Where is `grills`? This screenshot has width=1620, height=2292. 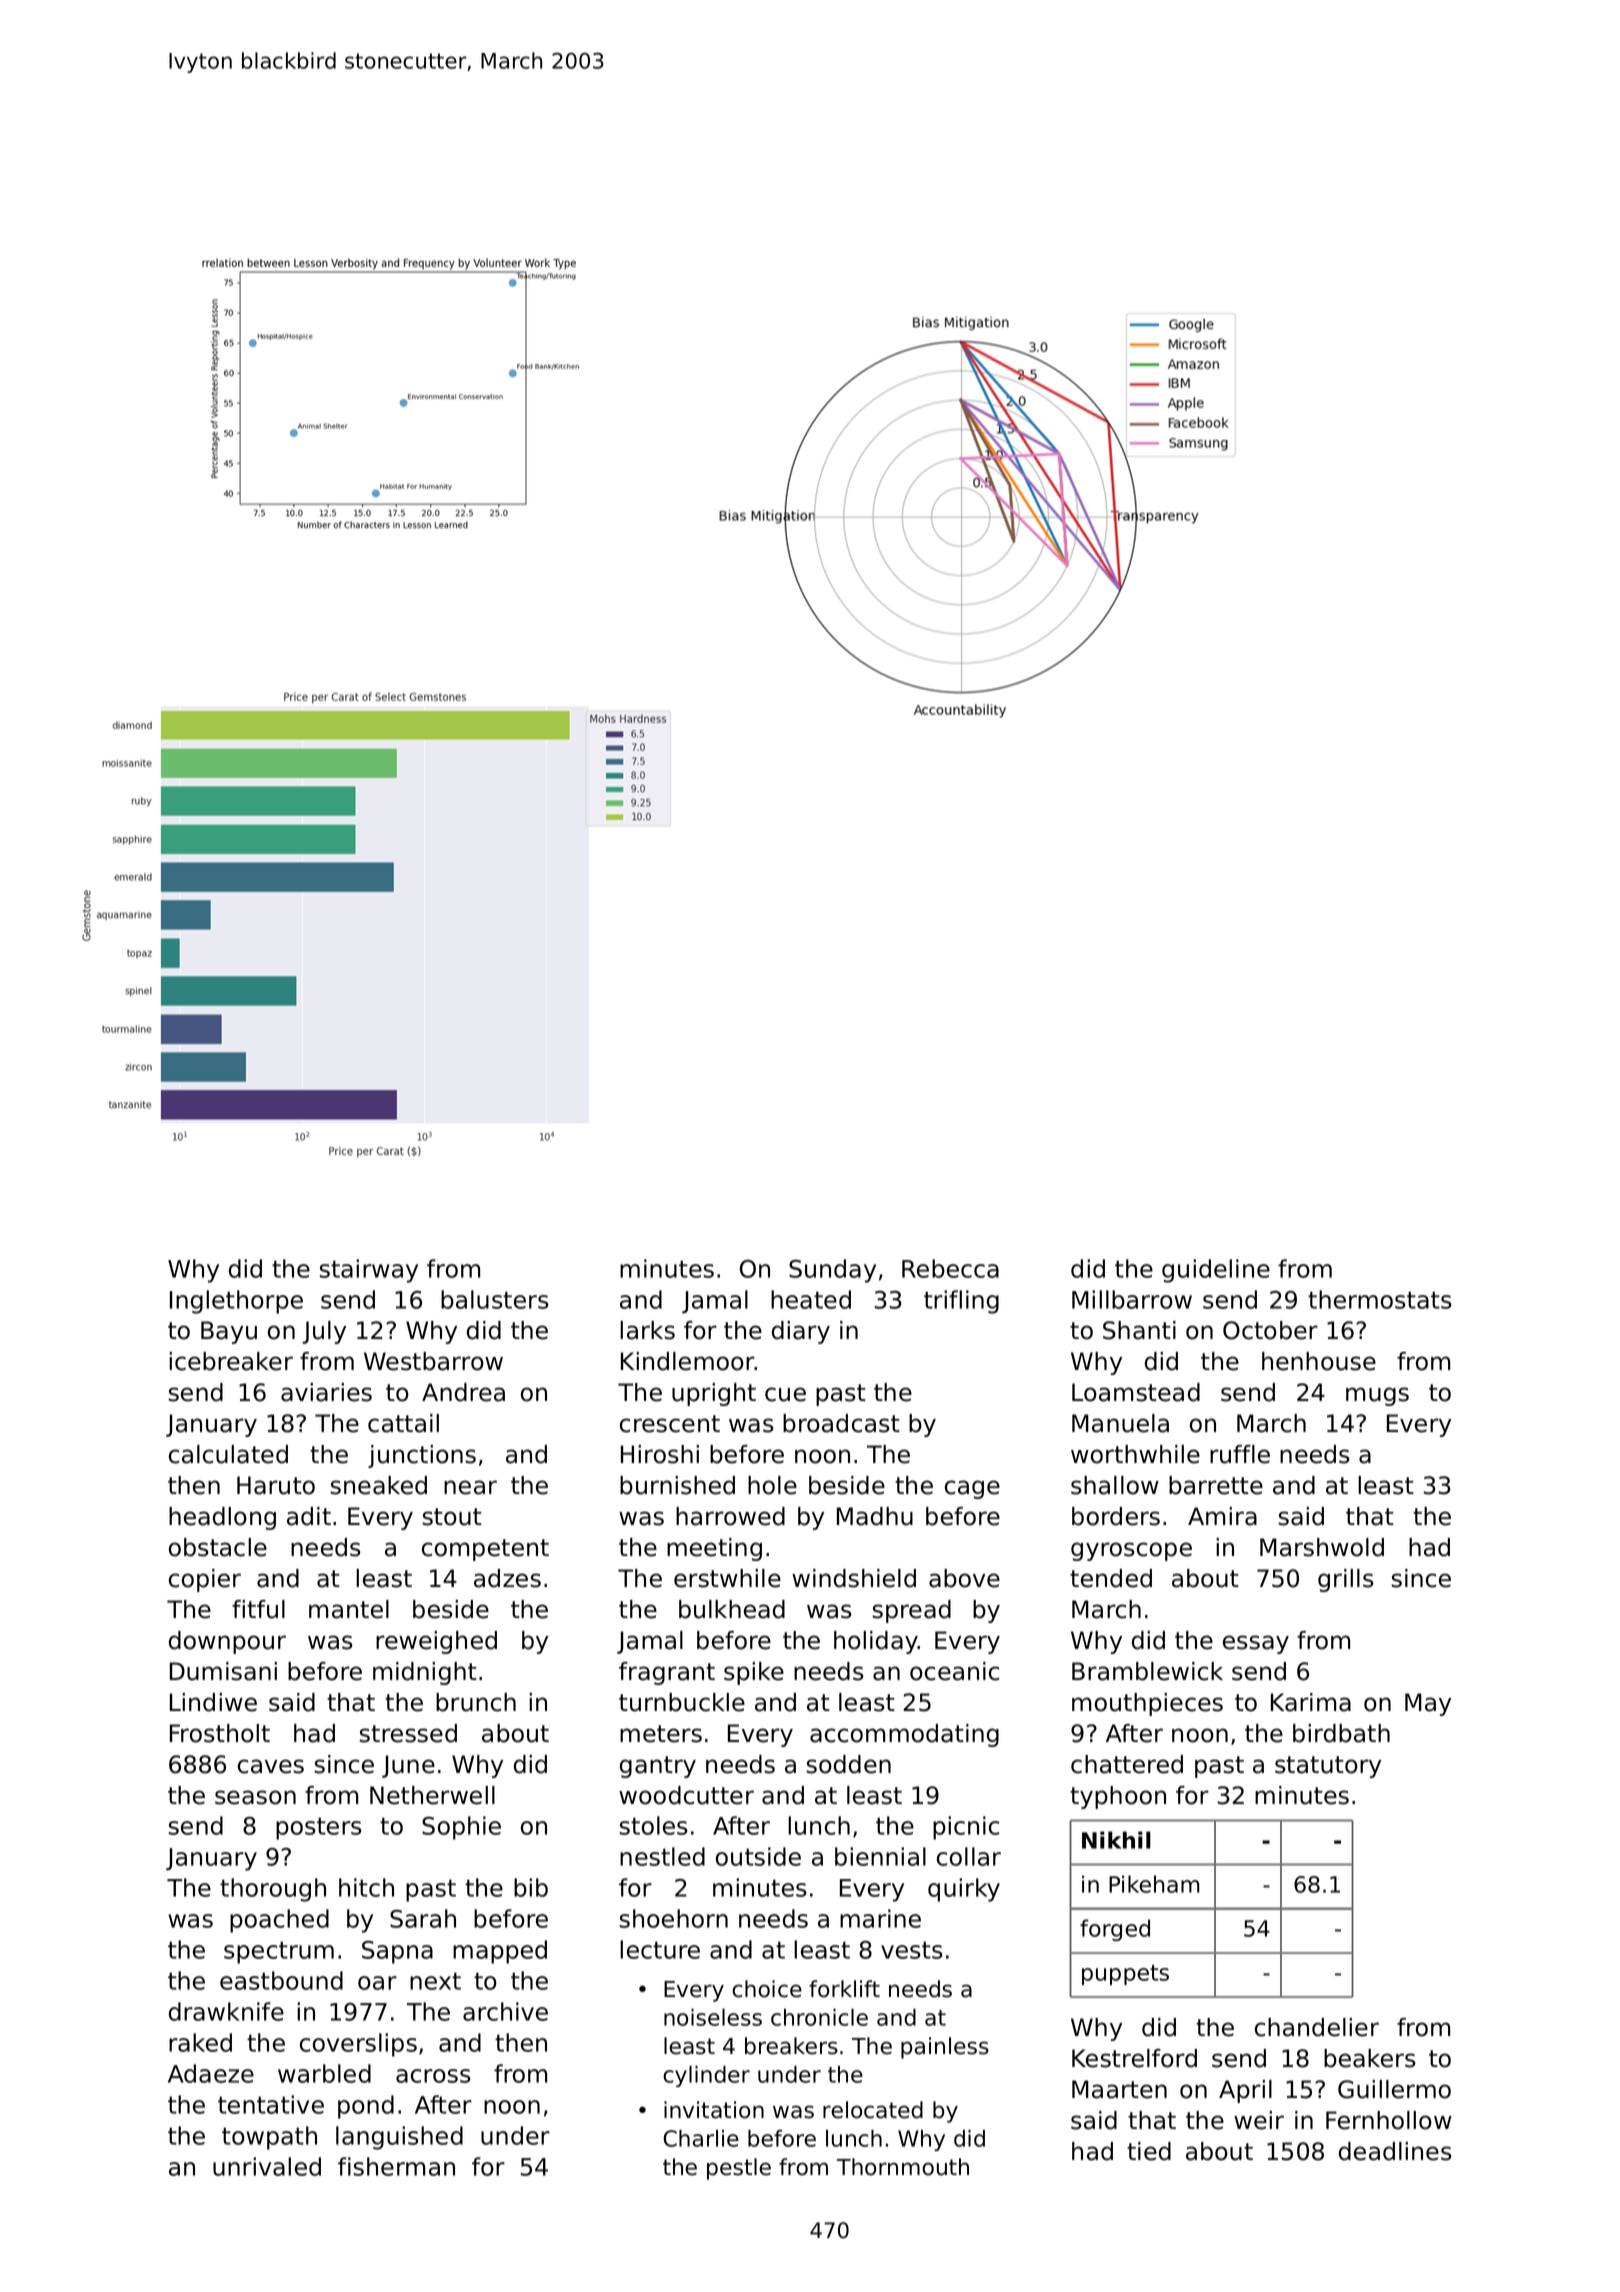
grills is located at coordinates (1346, 1580).
